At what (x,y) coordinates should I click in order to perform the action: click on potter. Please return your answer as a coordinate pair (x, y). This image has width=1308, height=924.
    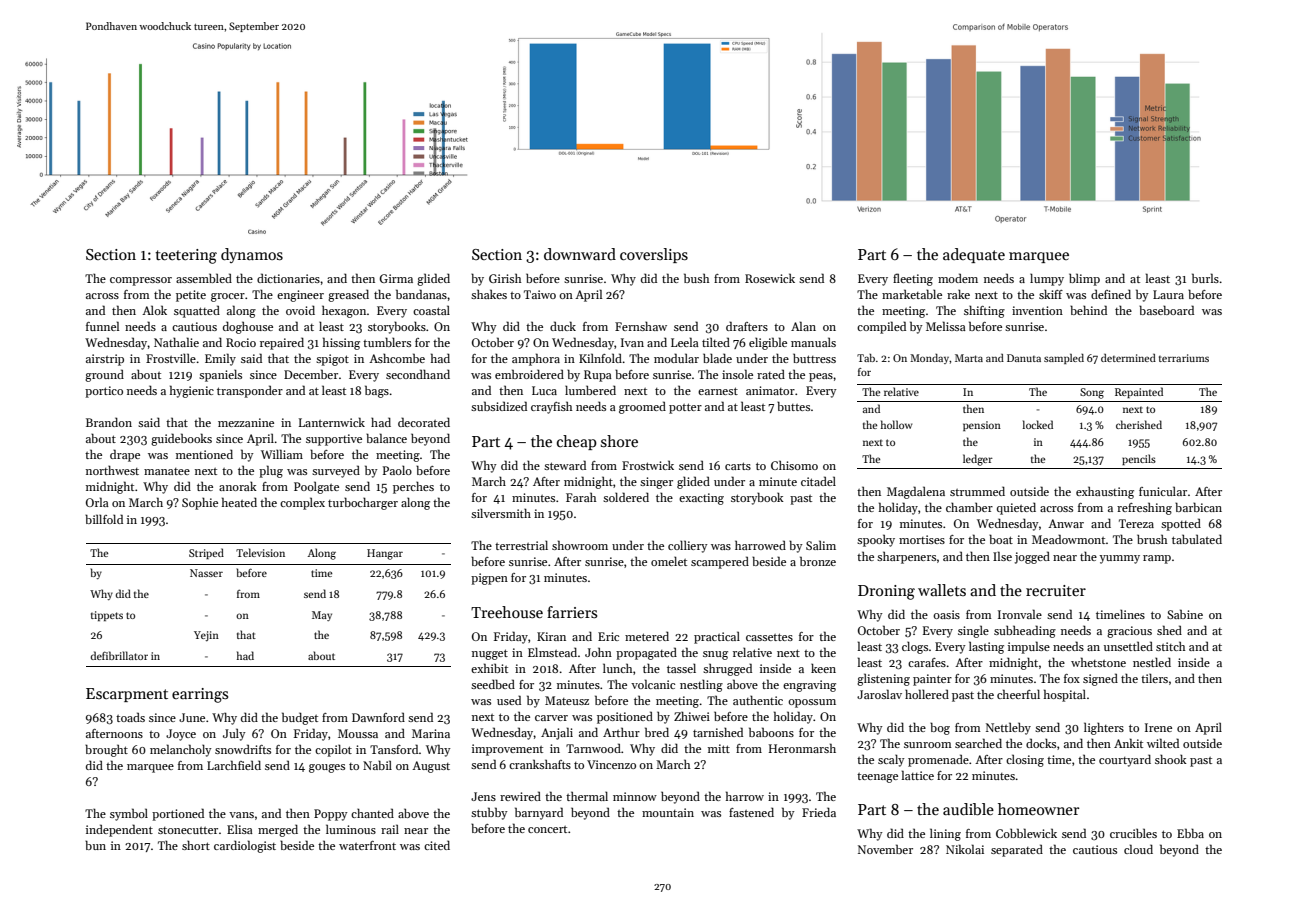
    Looking at the image, I should click on (685, 408).
